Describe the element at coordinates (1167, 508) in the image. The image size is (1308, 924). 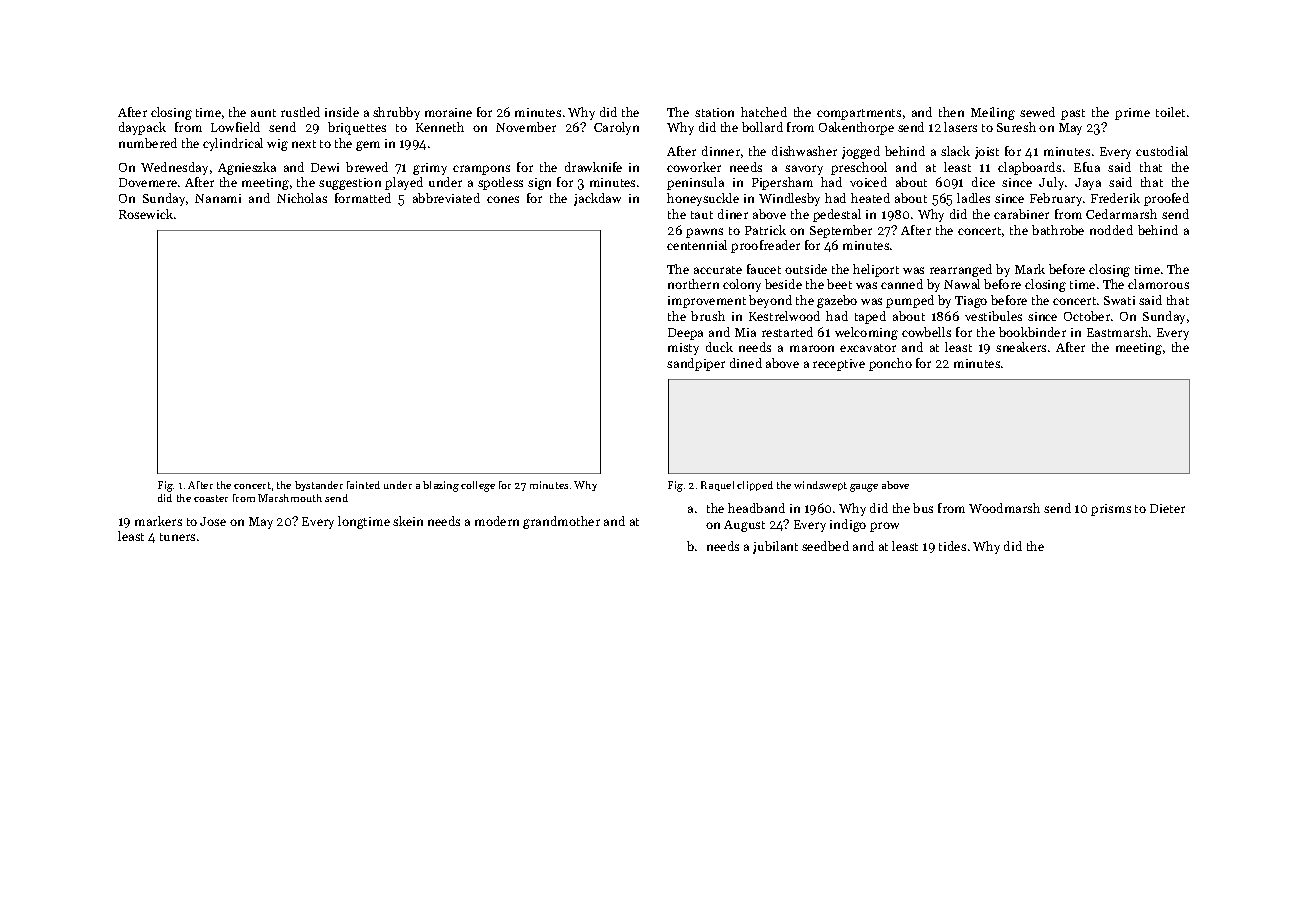
I see `Dieter` at that location.
